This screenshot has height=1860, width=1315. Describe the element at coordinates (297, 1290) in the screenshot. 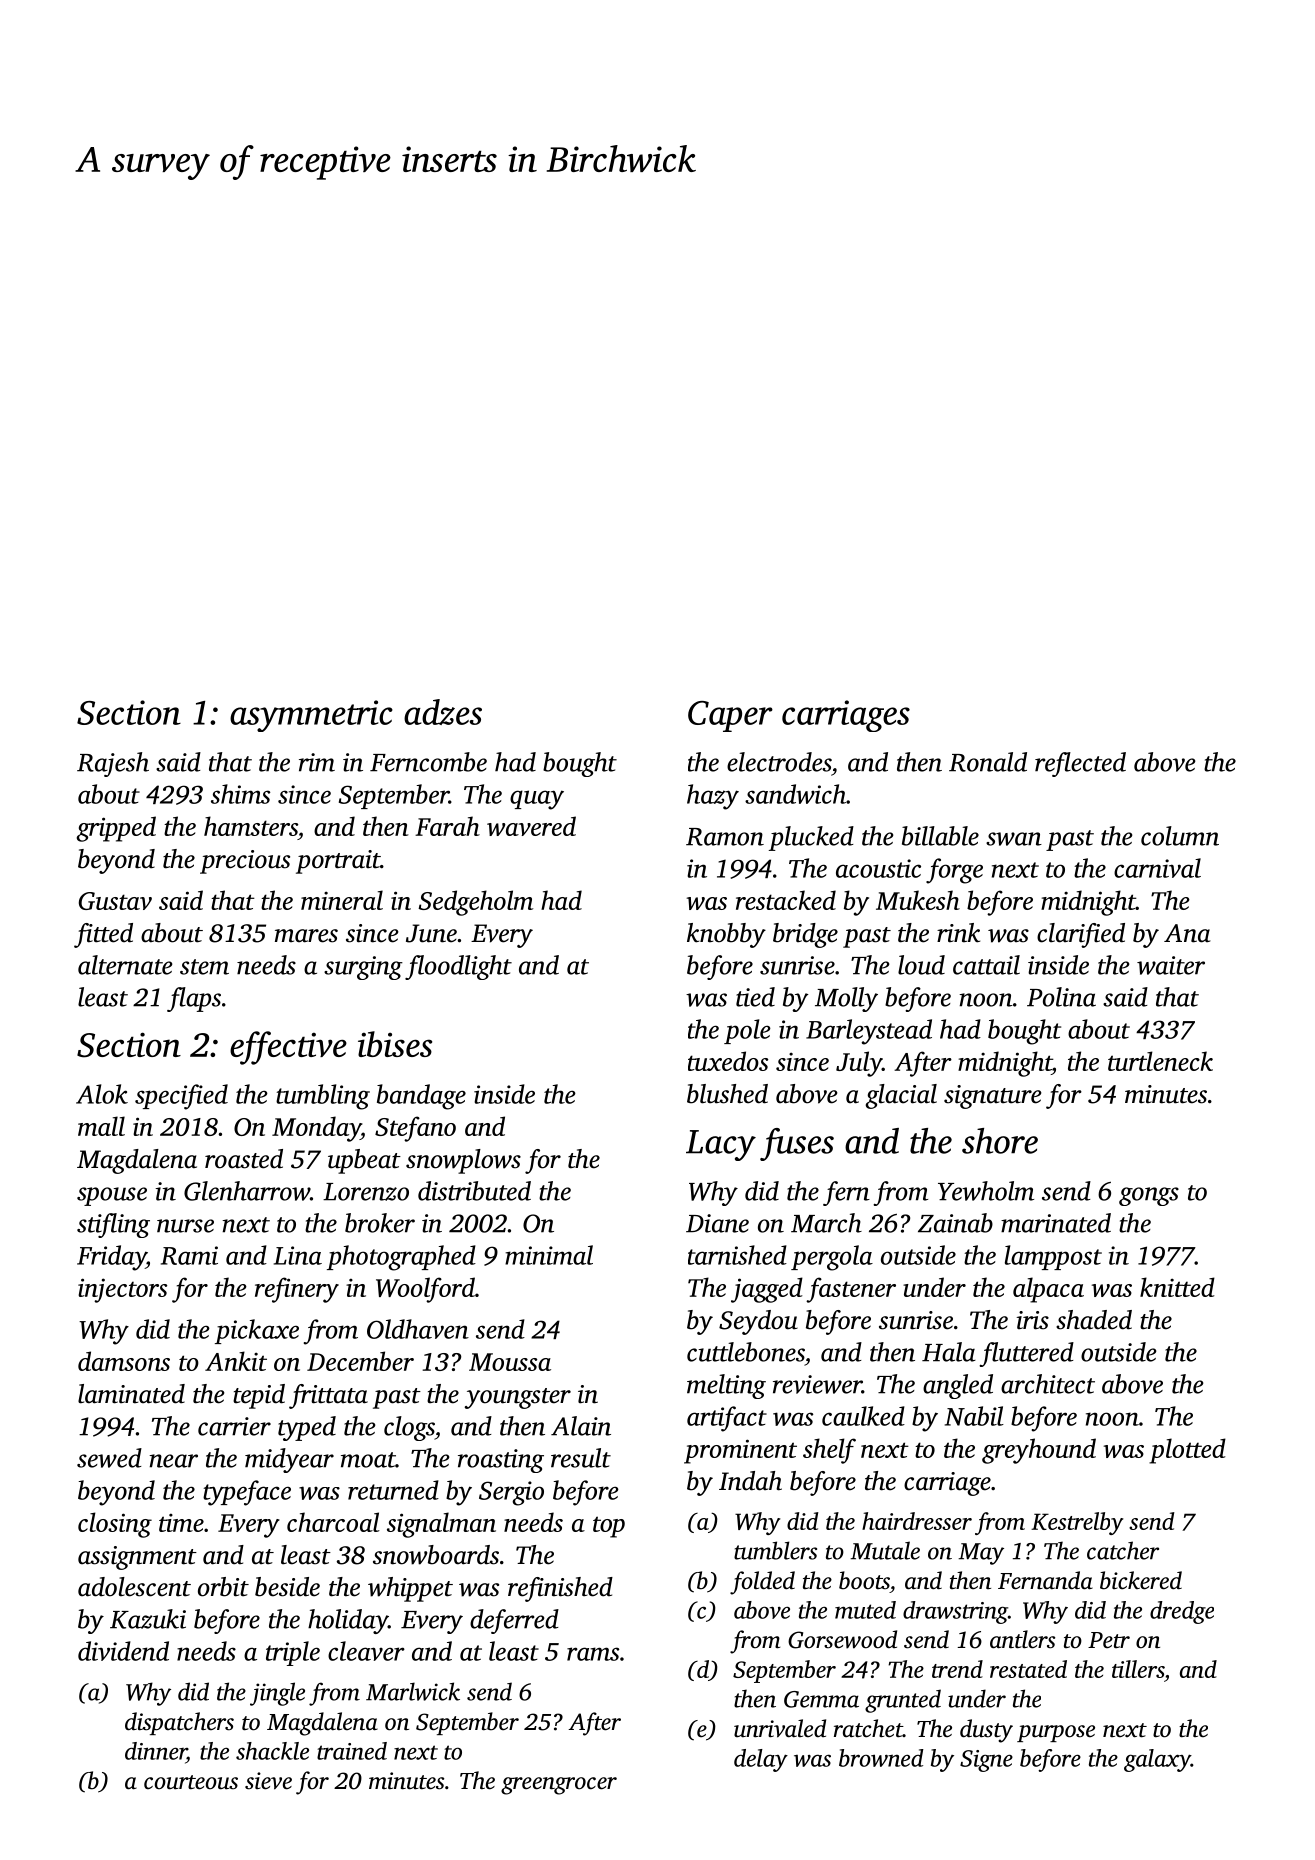

I see `refinery` at that location.
